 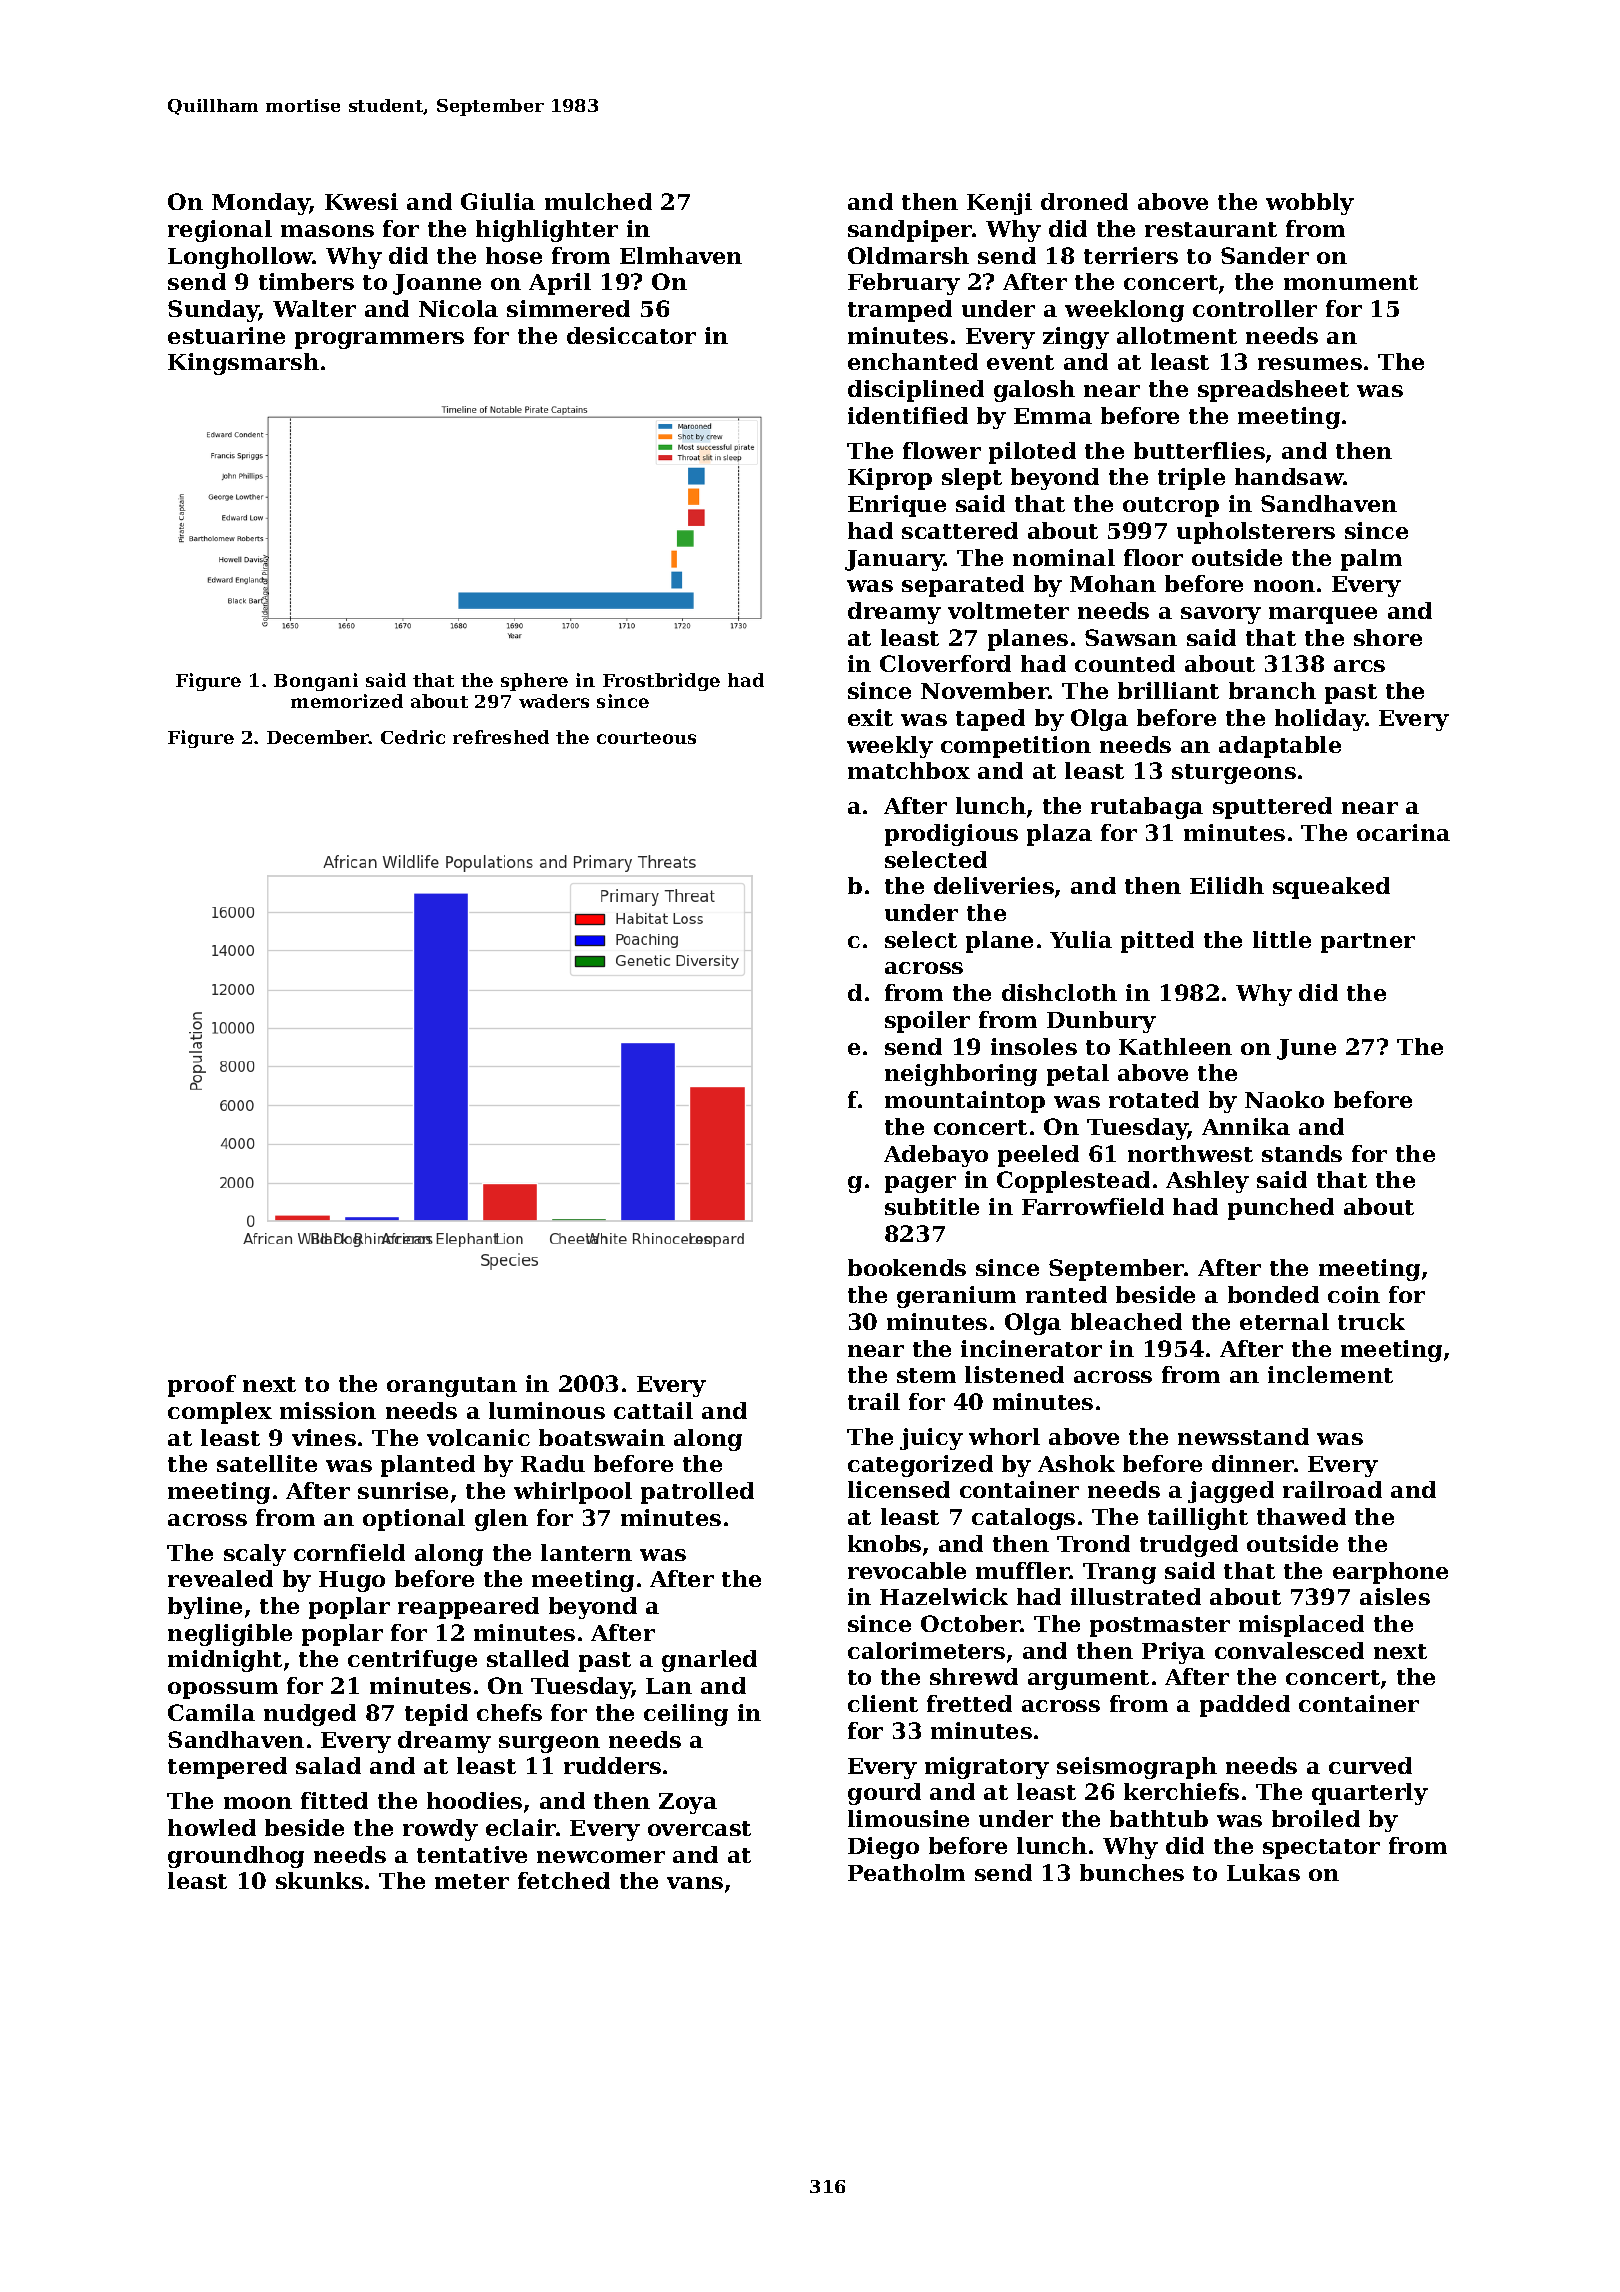 What do you see at coordinates (927, 1022) in the screenshot?
I see `spoiler` at bounding box center [927, 1022].
